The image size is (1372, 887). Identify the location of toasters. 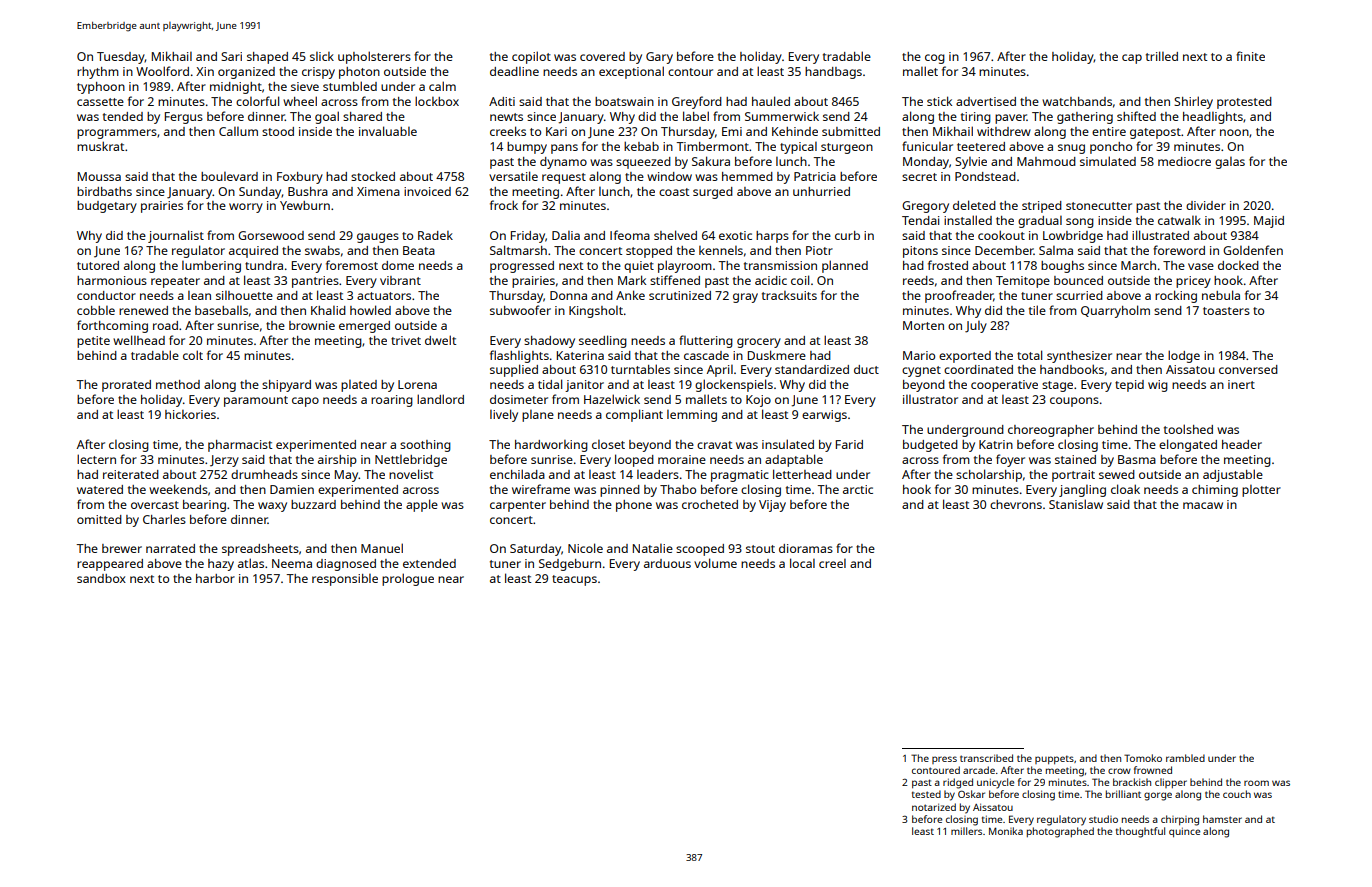
(1226, 311).
